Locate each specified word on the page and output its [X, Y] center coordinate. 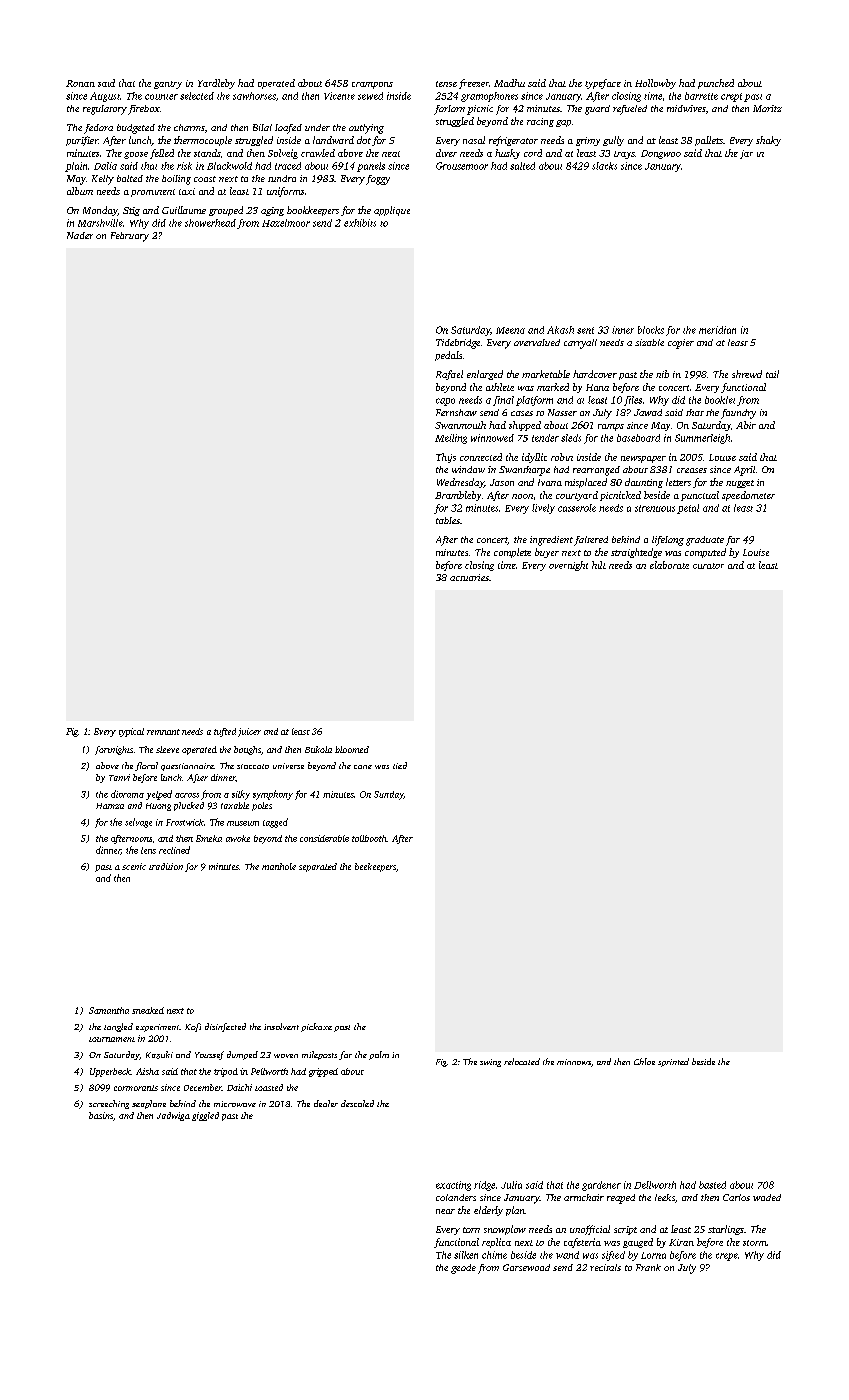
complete [512, 553]
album [80, 191]
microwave [235, 1104]
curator [708, 566]
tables [448, 520]
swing [490, 1063]
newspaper [643, 459]
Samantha [109, 1010]
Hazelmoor [286, 223]
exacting [453, 1186]
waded [767, 1197]
